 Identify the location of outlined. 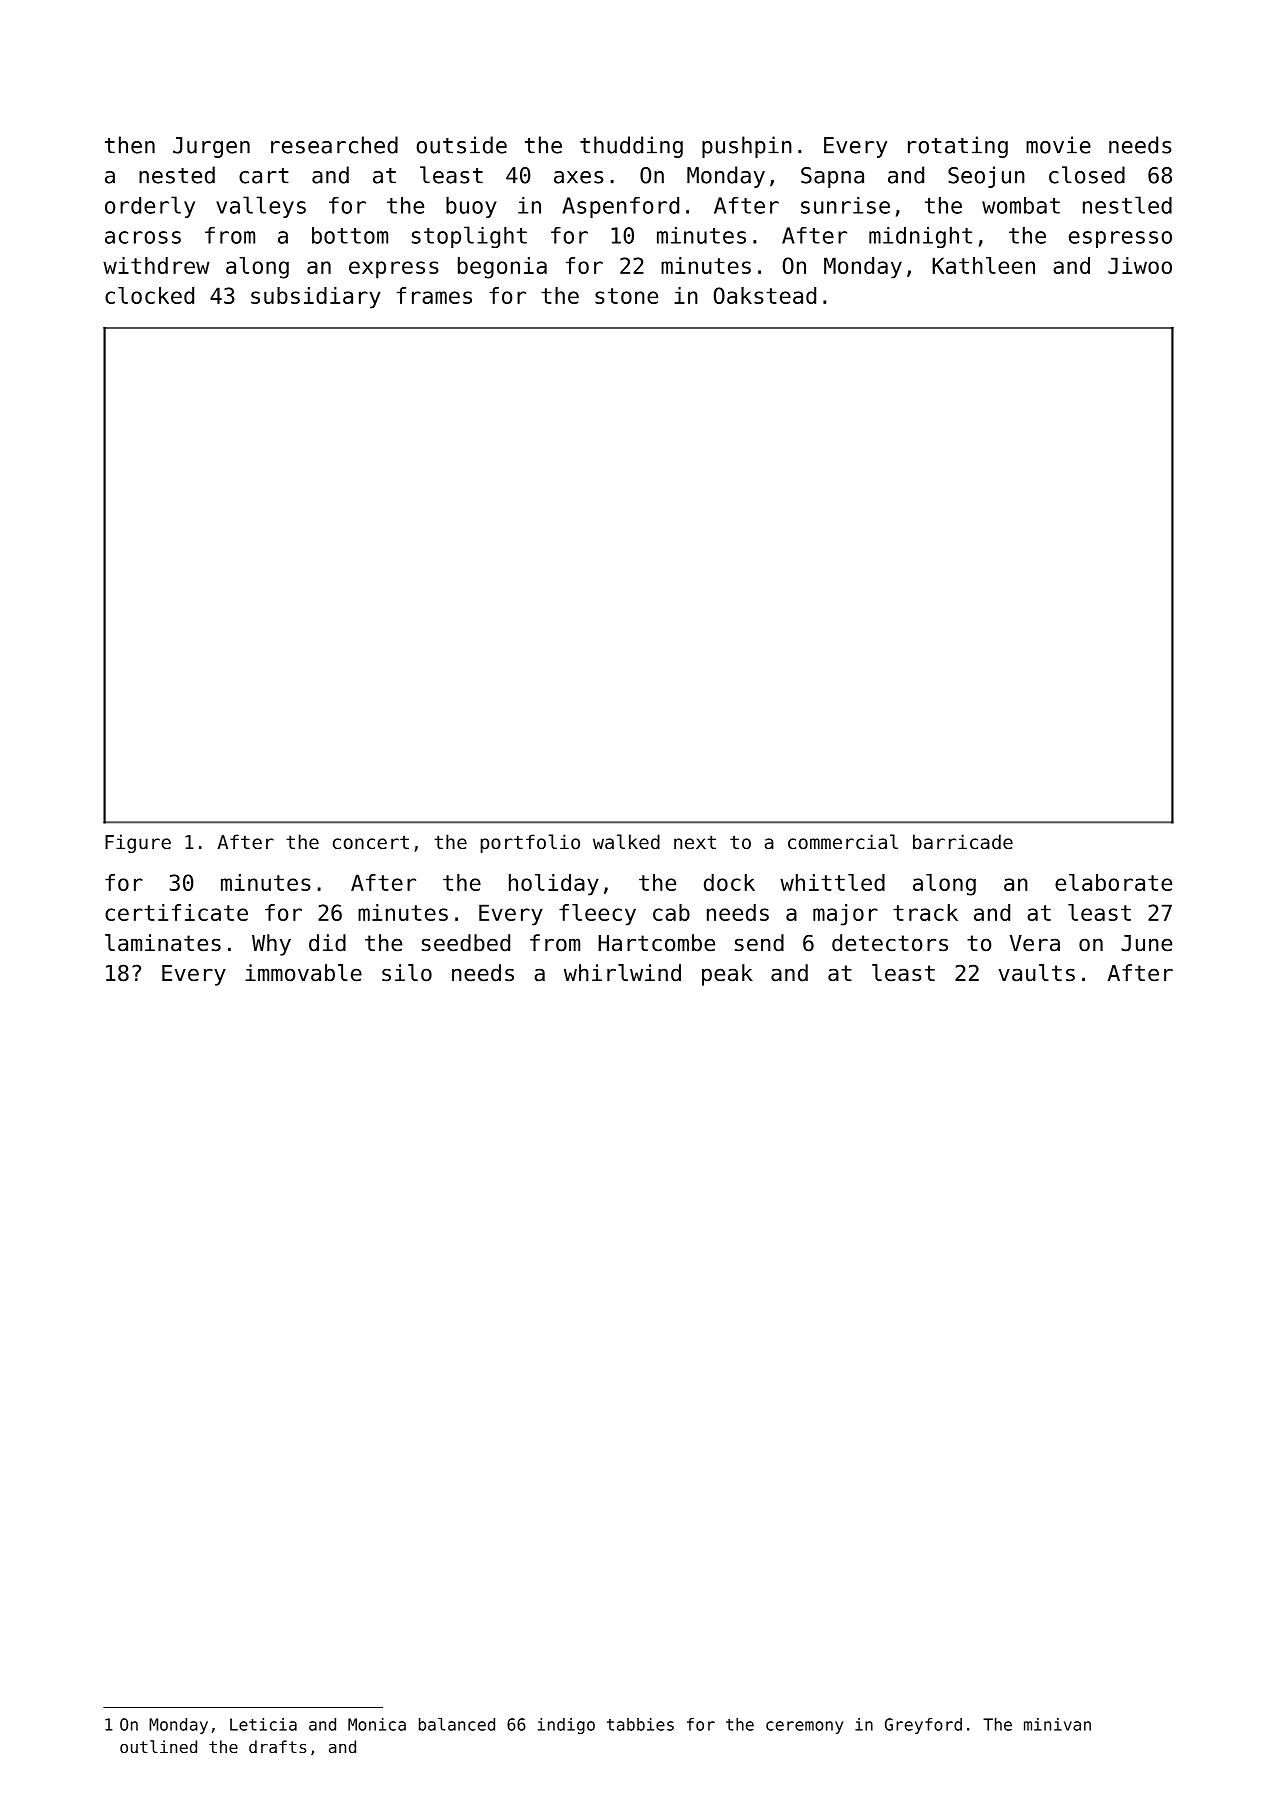
(158, 1746).
